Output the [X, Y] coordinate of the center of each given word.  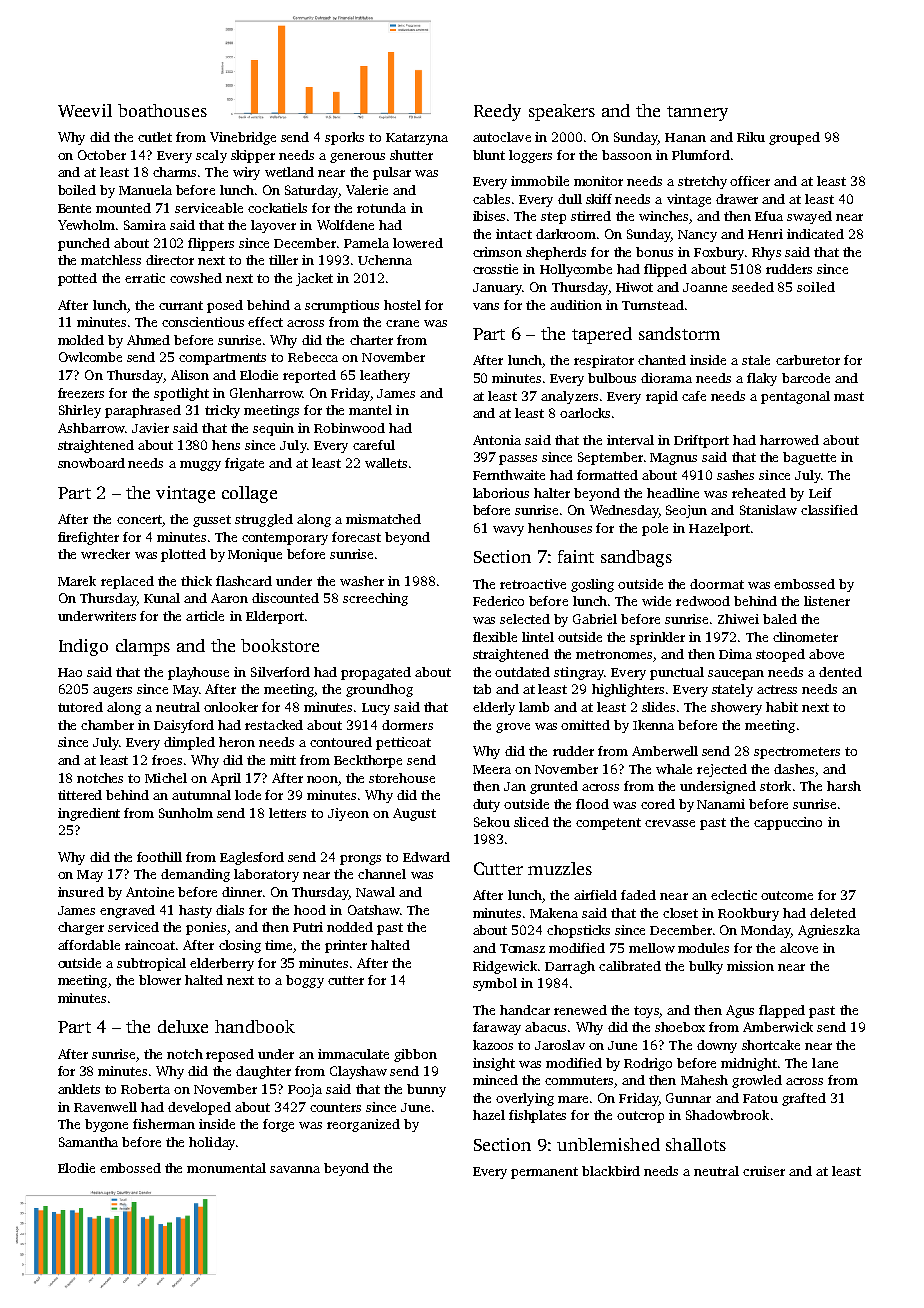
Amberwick [778, 1027]
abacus [545, 1027]
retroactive [533, 584]
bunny [426, 1090]
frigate [244, 464]
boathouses [162, 110]
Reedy [497, 112]
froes [167, 760]
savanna [295, 1169]
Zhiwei [738, 619]
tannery [697, 113]
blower [160, 980]
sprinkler [657, 638]
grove [513, 728]
